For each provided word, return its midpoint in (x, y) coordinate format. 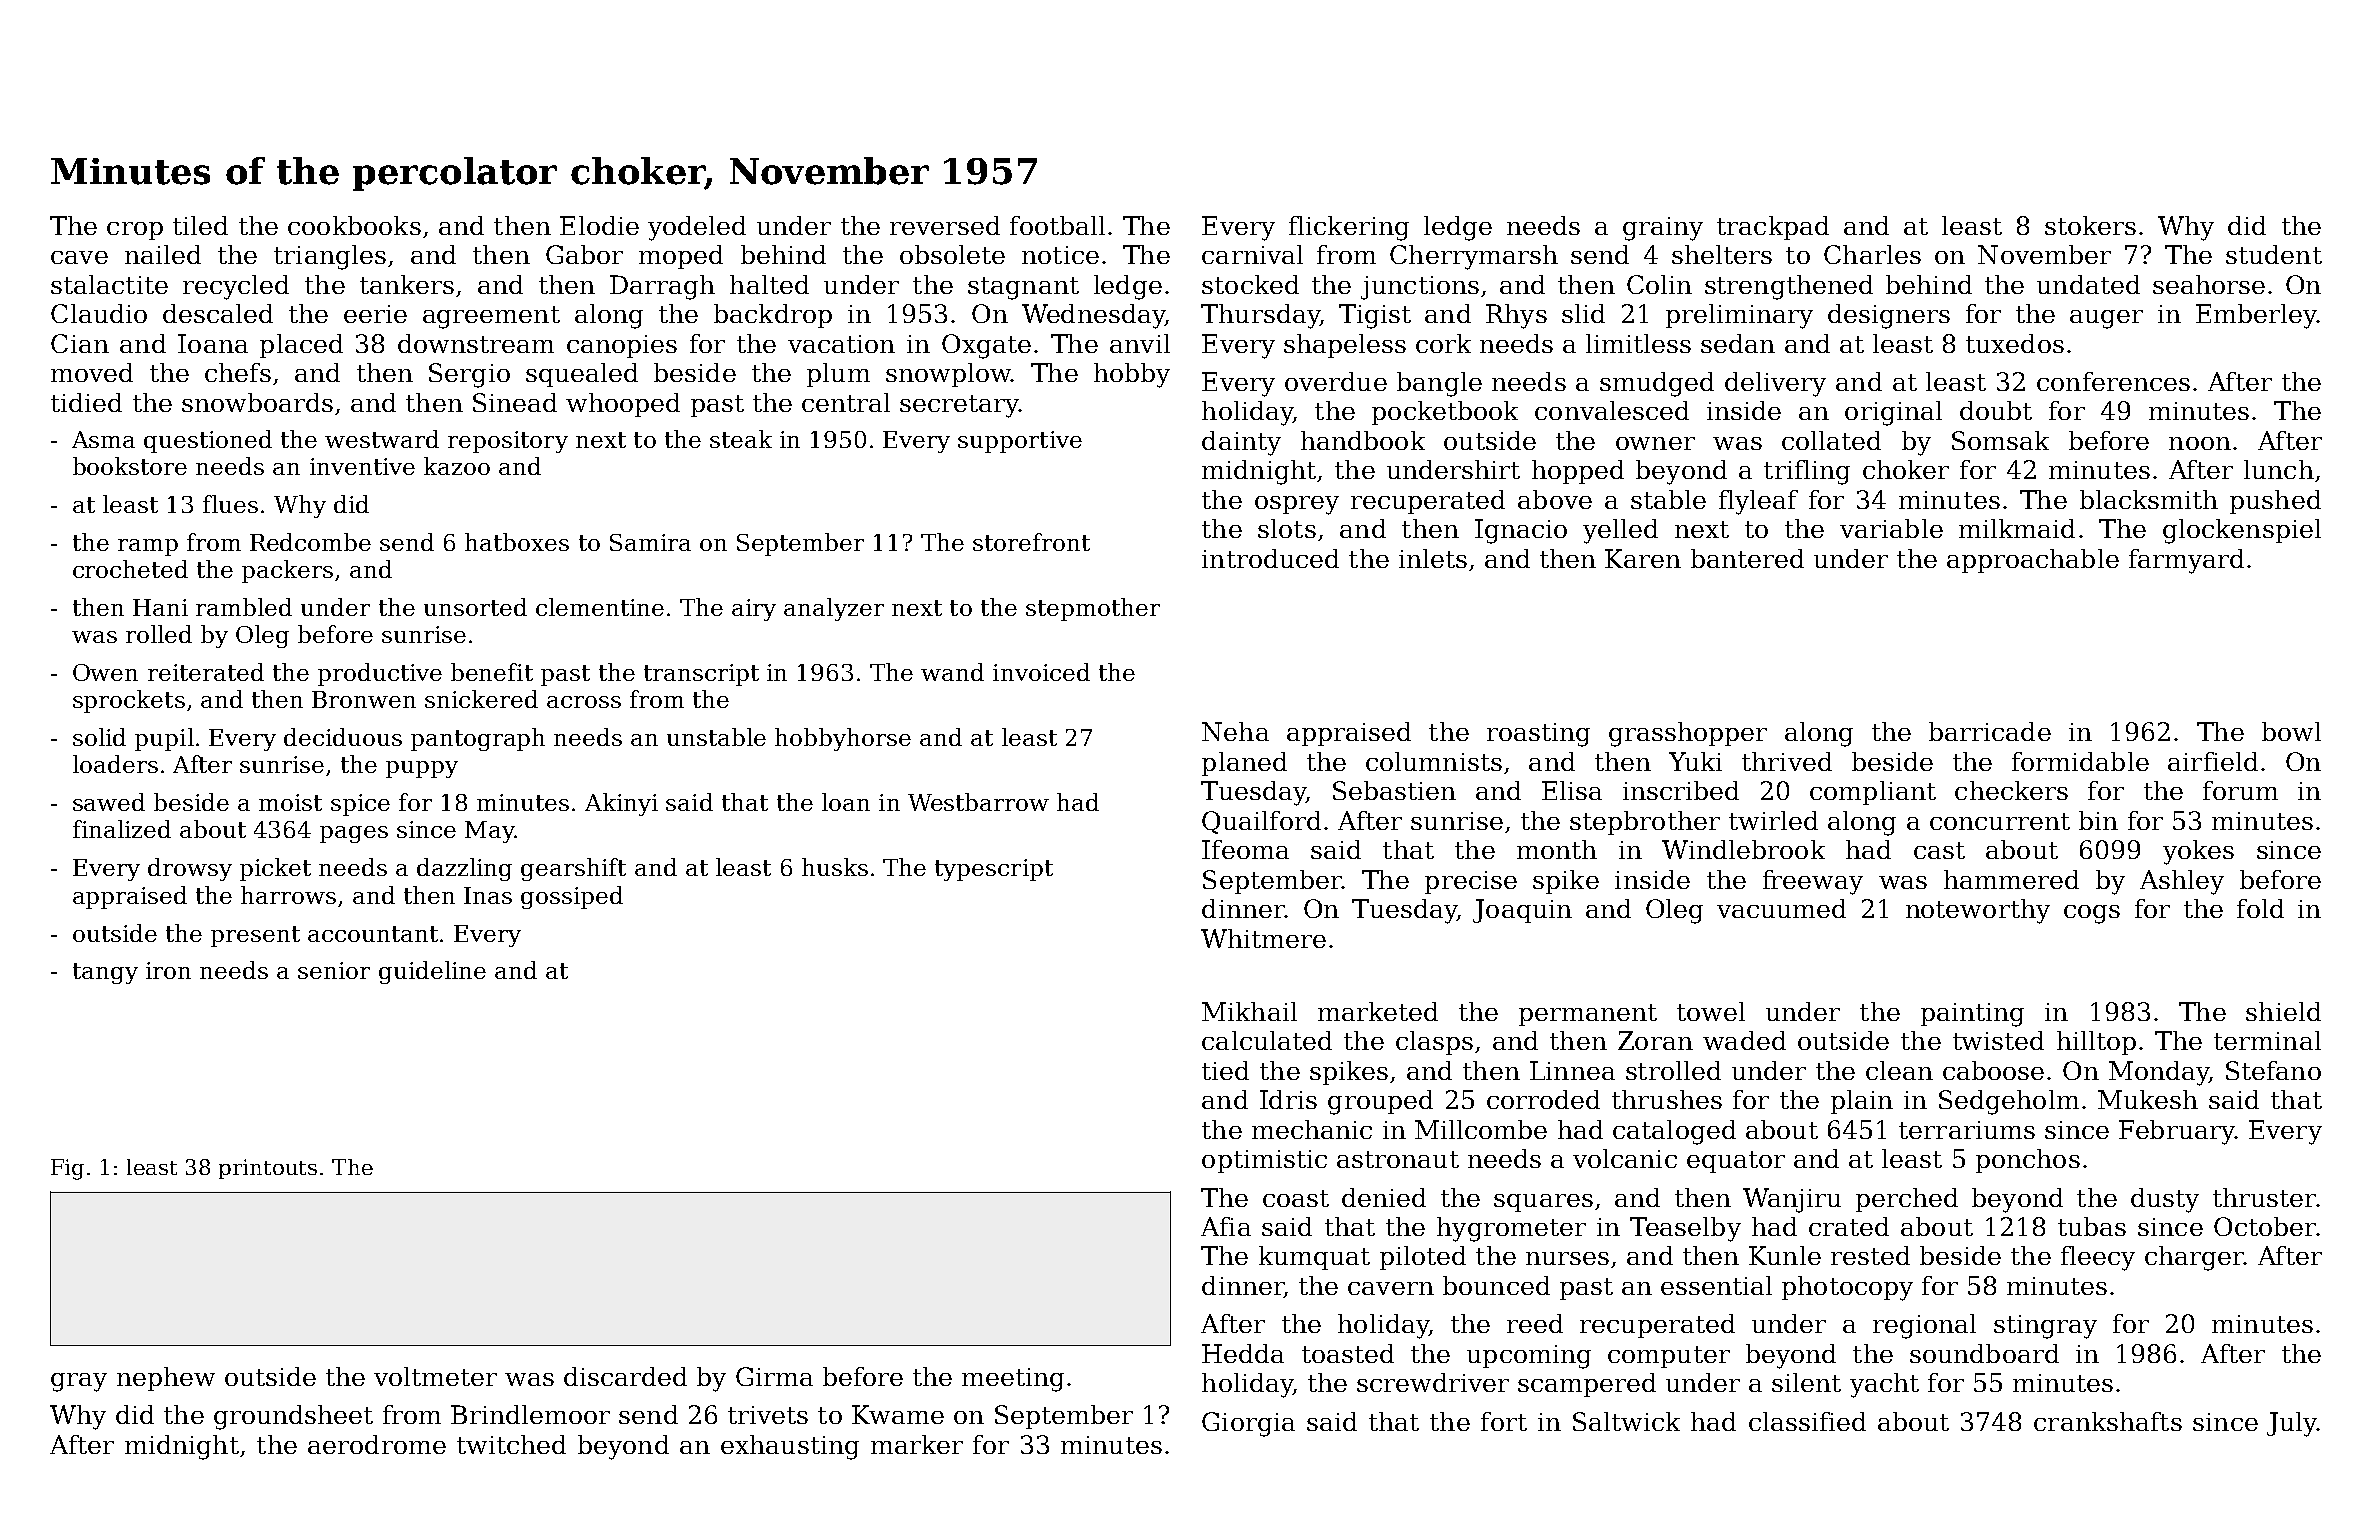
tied (1225, 1070)
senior (334, 970)
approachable (2033, 561)
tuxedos (2015, 343)
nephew (166, 1379)
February (2177, 1132)
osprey (1297, 505)
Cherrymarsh (1474, 257)
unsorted (475, 607)
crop (135, 231)
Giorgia (1248, 1424)
